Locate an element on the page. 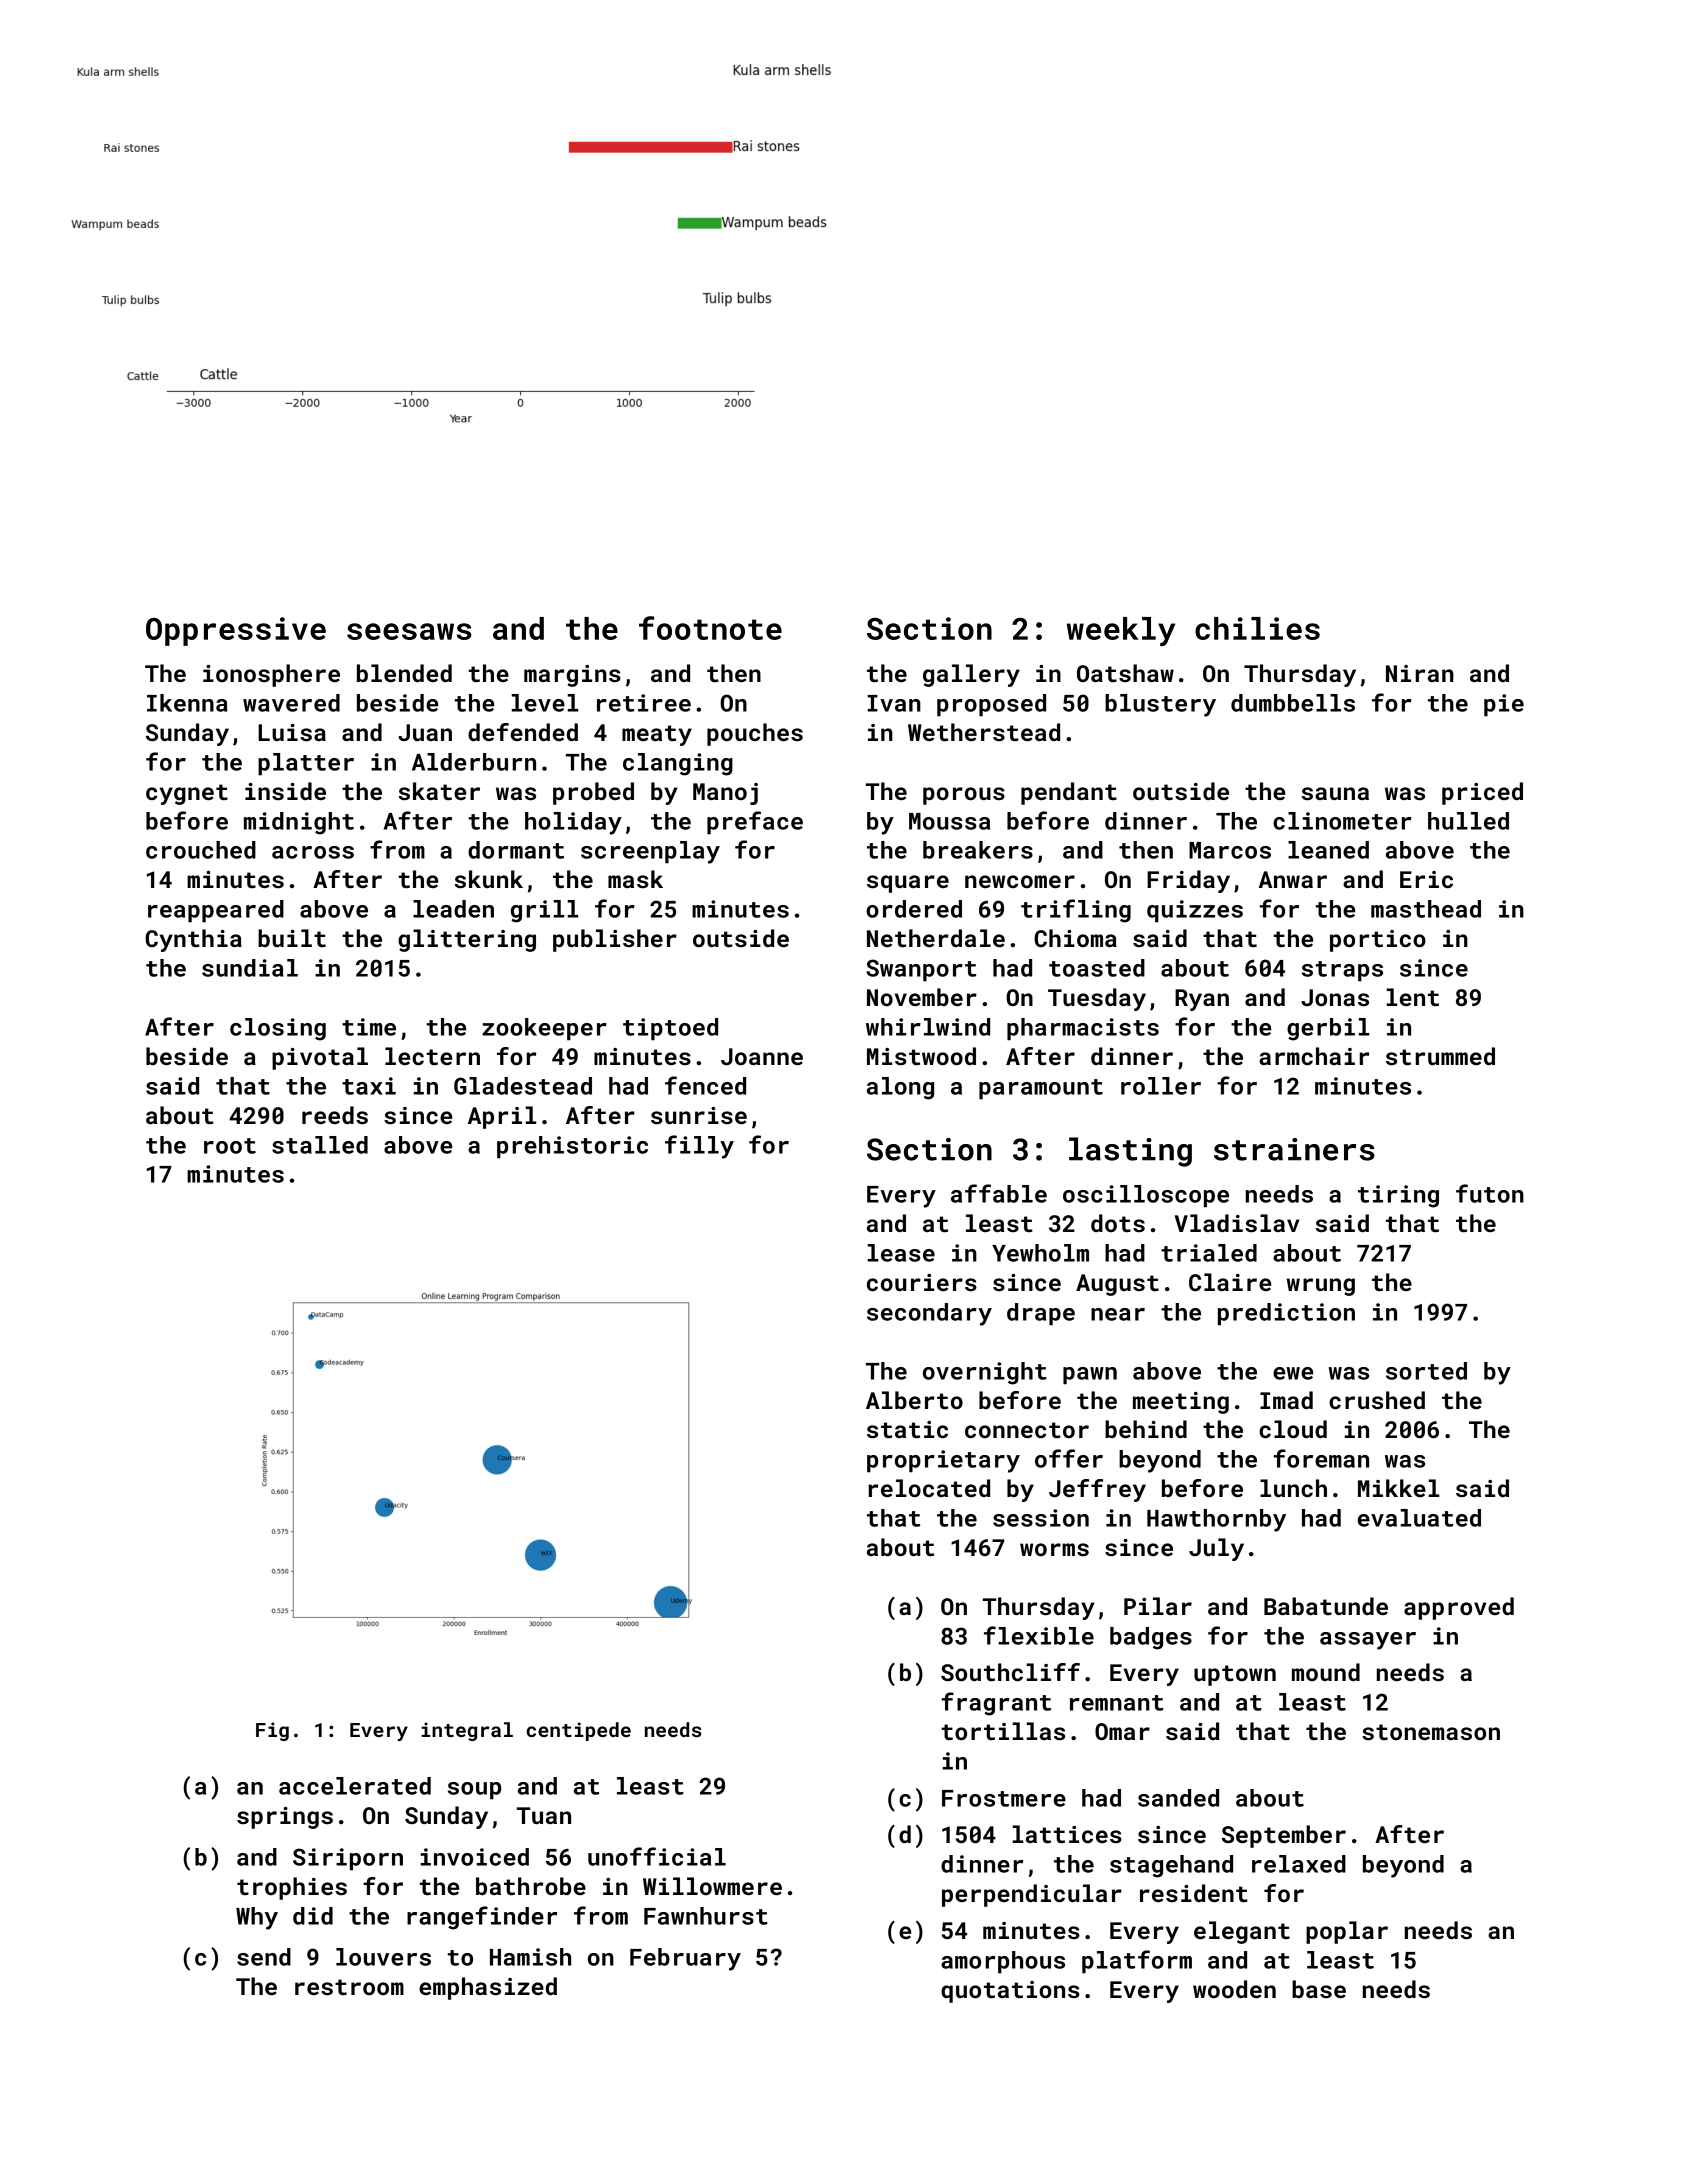  porous is located at coordinates (964, 796).
